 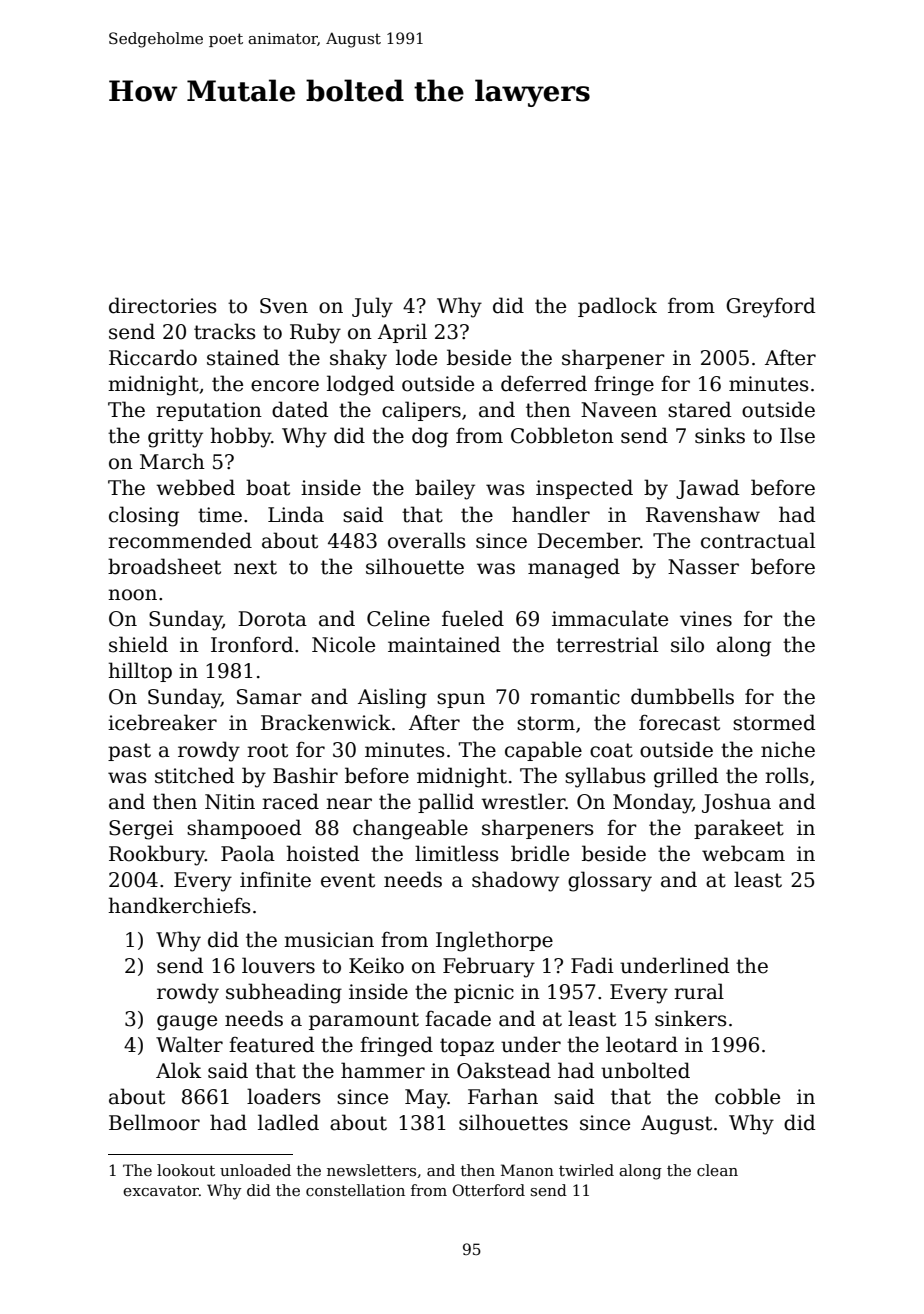 I want to click on excavator, so click(x=161, y=1190).
